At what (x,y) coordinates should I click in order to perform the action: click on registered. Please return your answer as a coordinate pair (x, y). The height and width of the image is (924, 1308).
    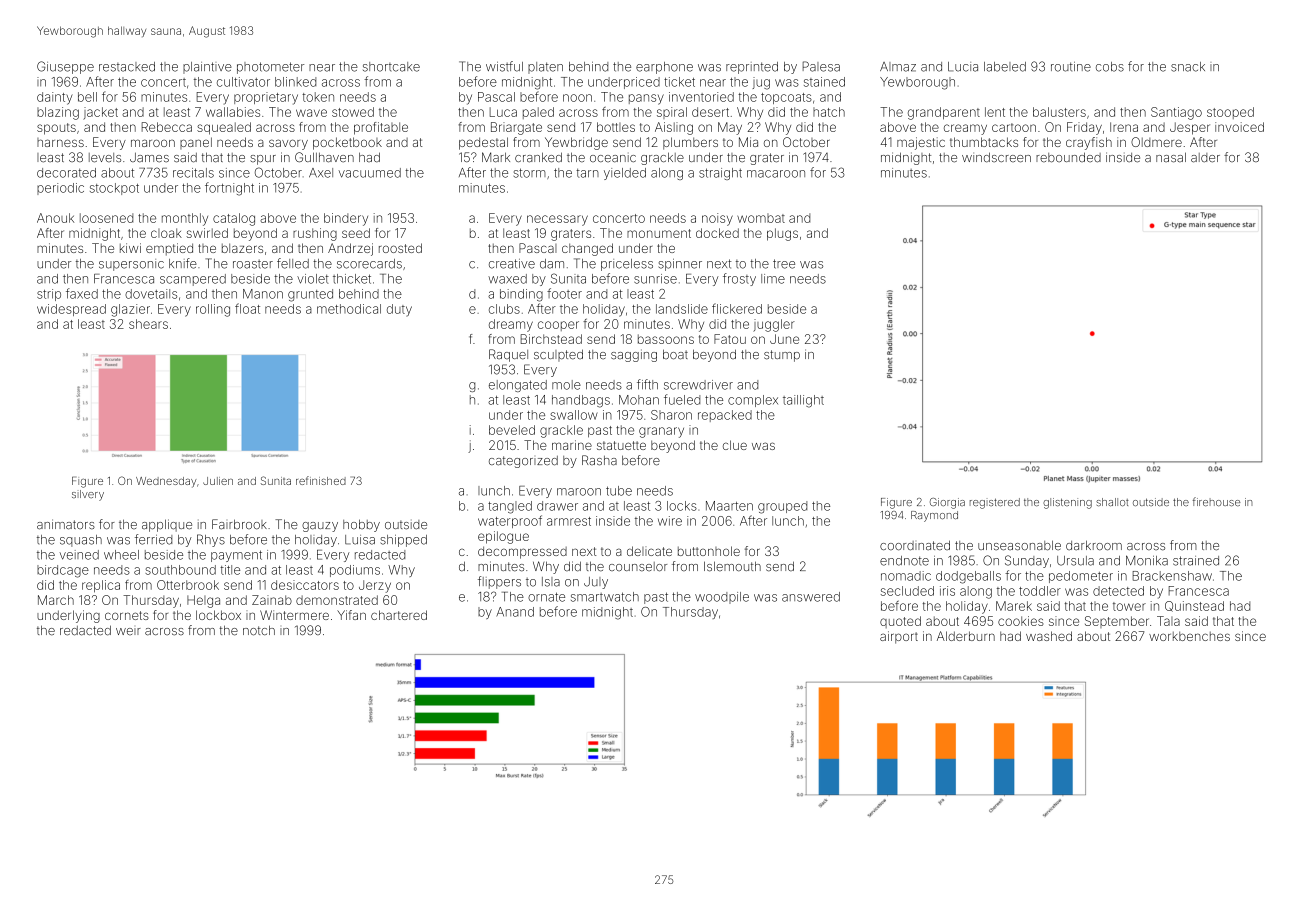
    Looking at the image, I should click on (995, 503).
